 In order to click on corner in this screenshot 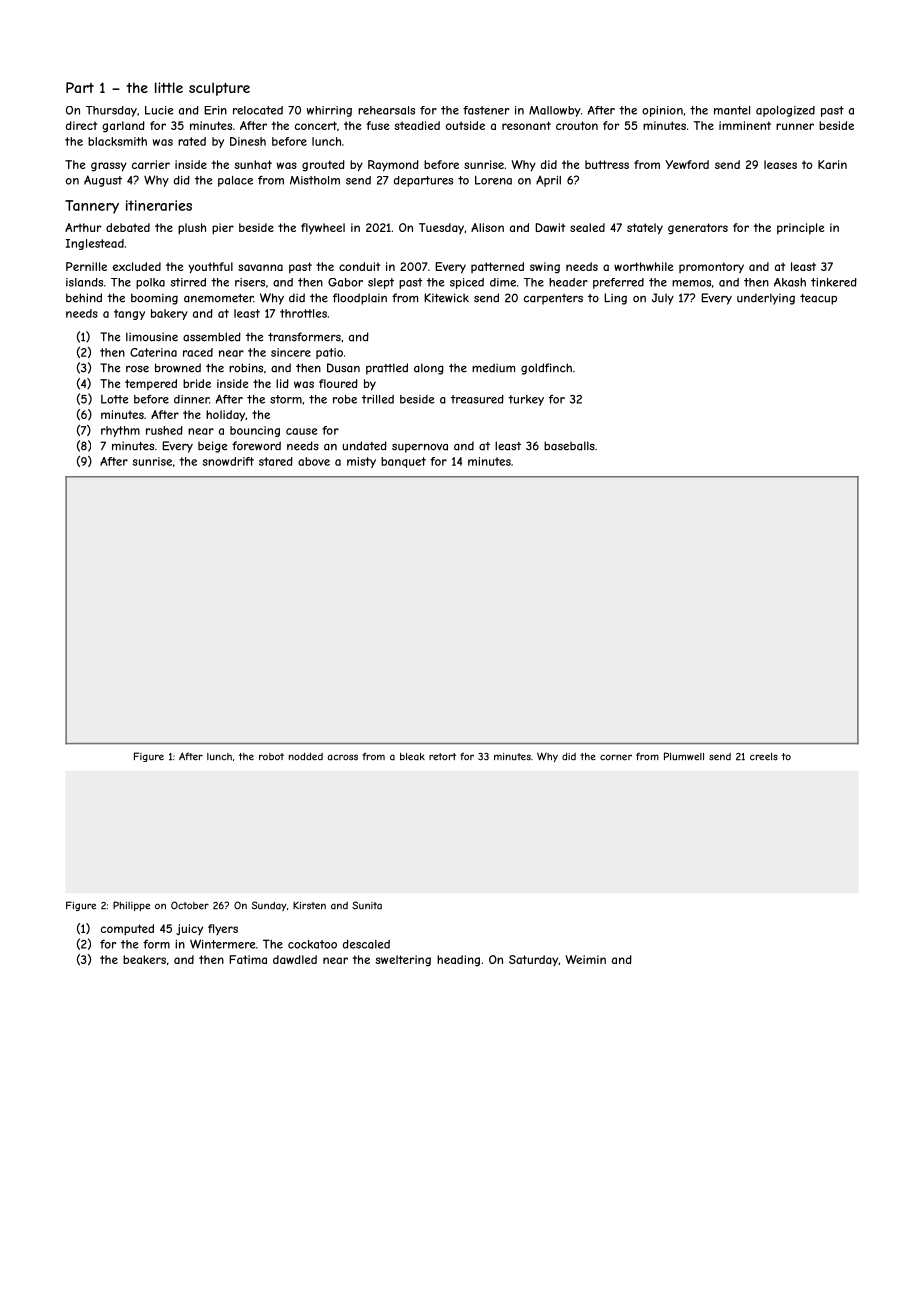, I will do `click(616, 757)`.
